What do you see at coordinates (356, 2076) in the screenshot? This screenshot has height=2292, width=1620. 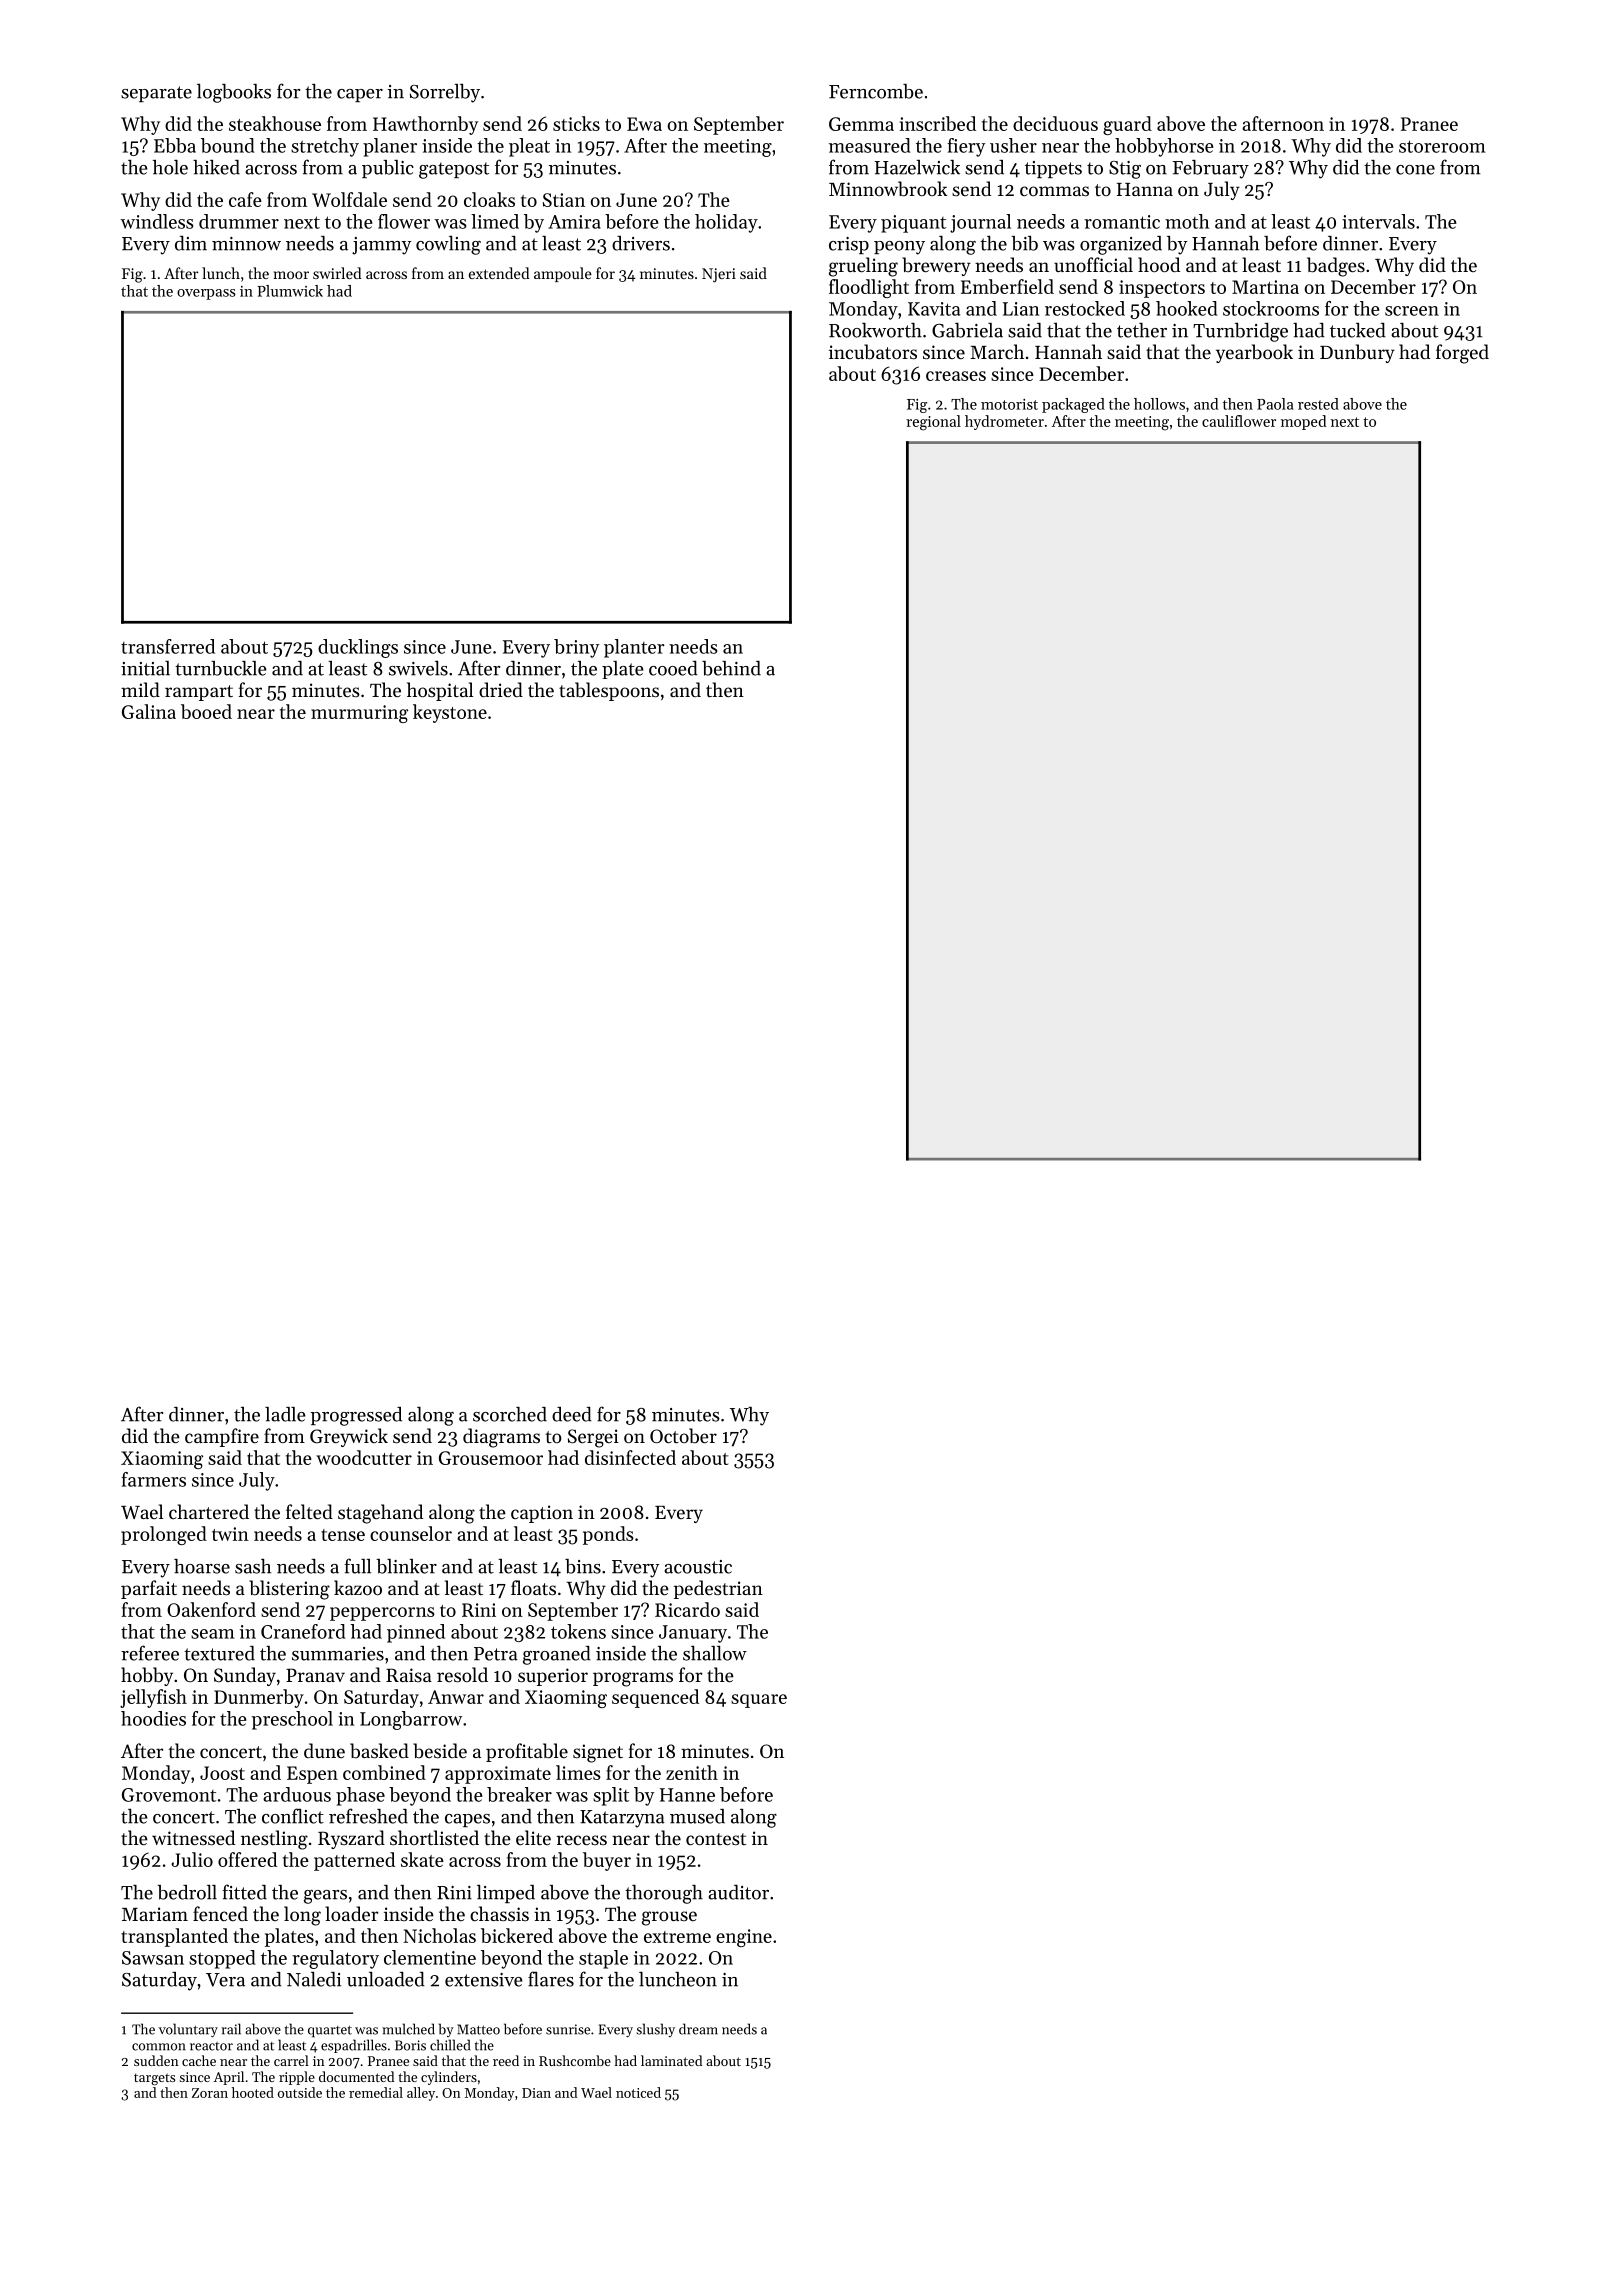 I see `documented` at bounding box center [356, 2076].
